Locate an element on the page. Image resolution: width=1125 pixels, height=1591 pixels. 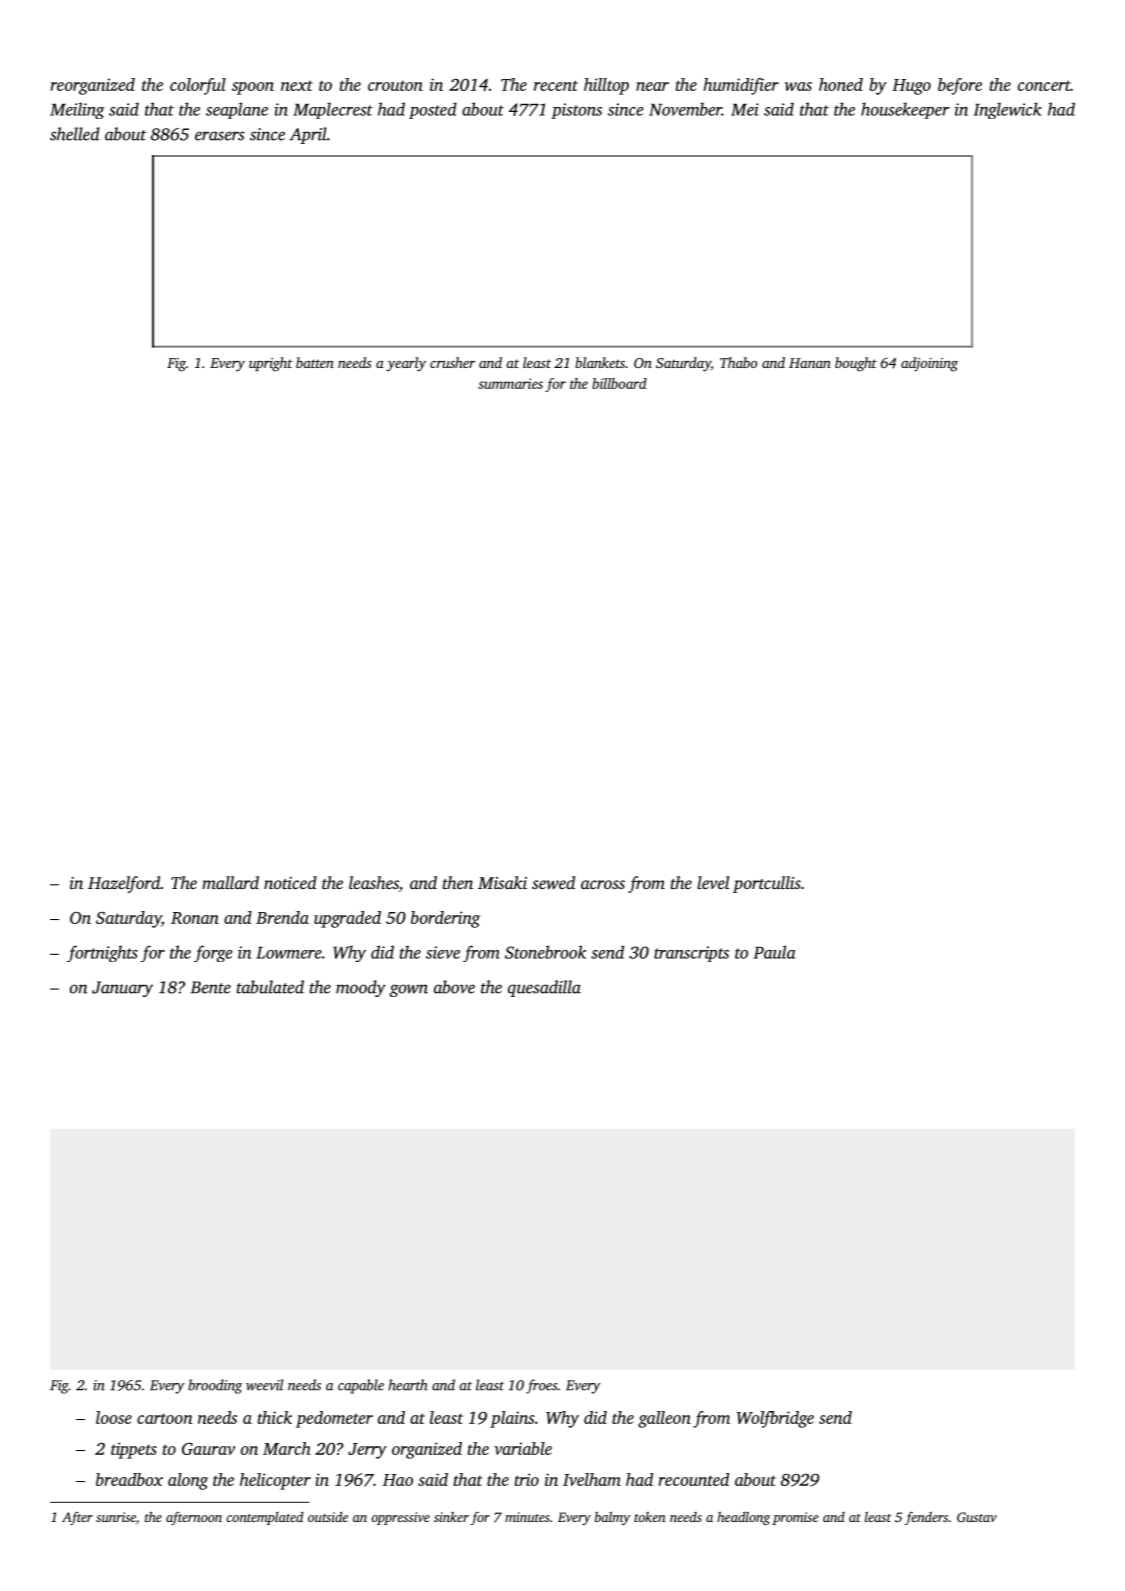
bought is located at coordinates (856, 364).
